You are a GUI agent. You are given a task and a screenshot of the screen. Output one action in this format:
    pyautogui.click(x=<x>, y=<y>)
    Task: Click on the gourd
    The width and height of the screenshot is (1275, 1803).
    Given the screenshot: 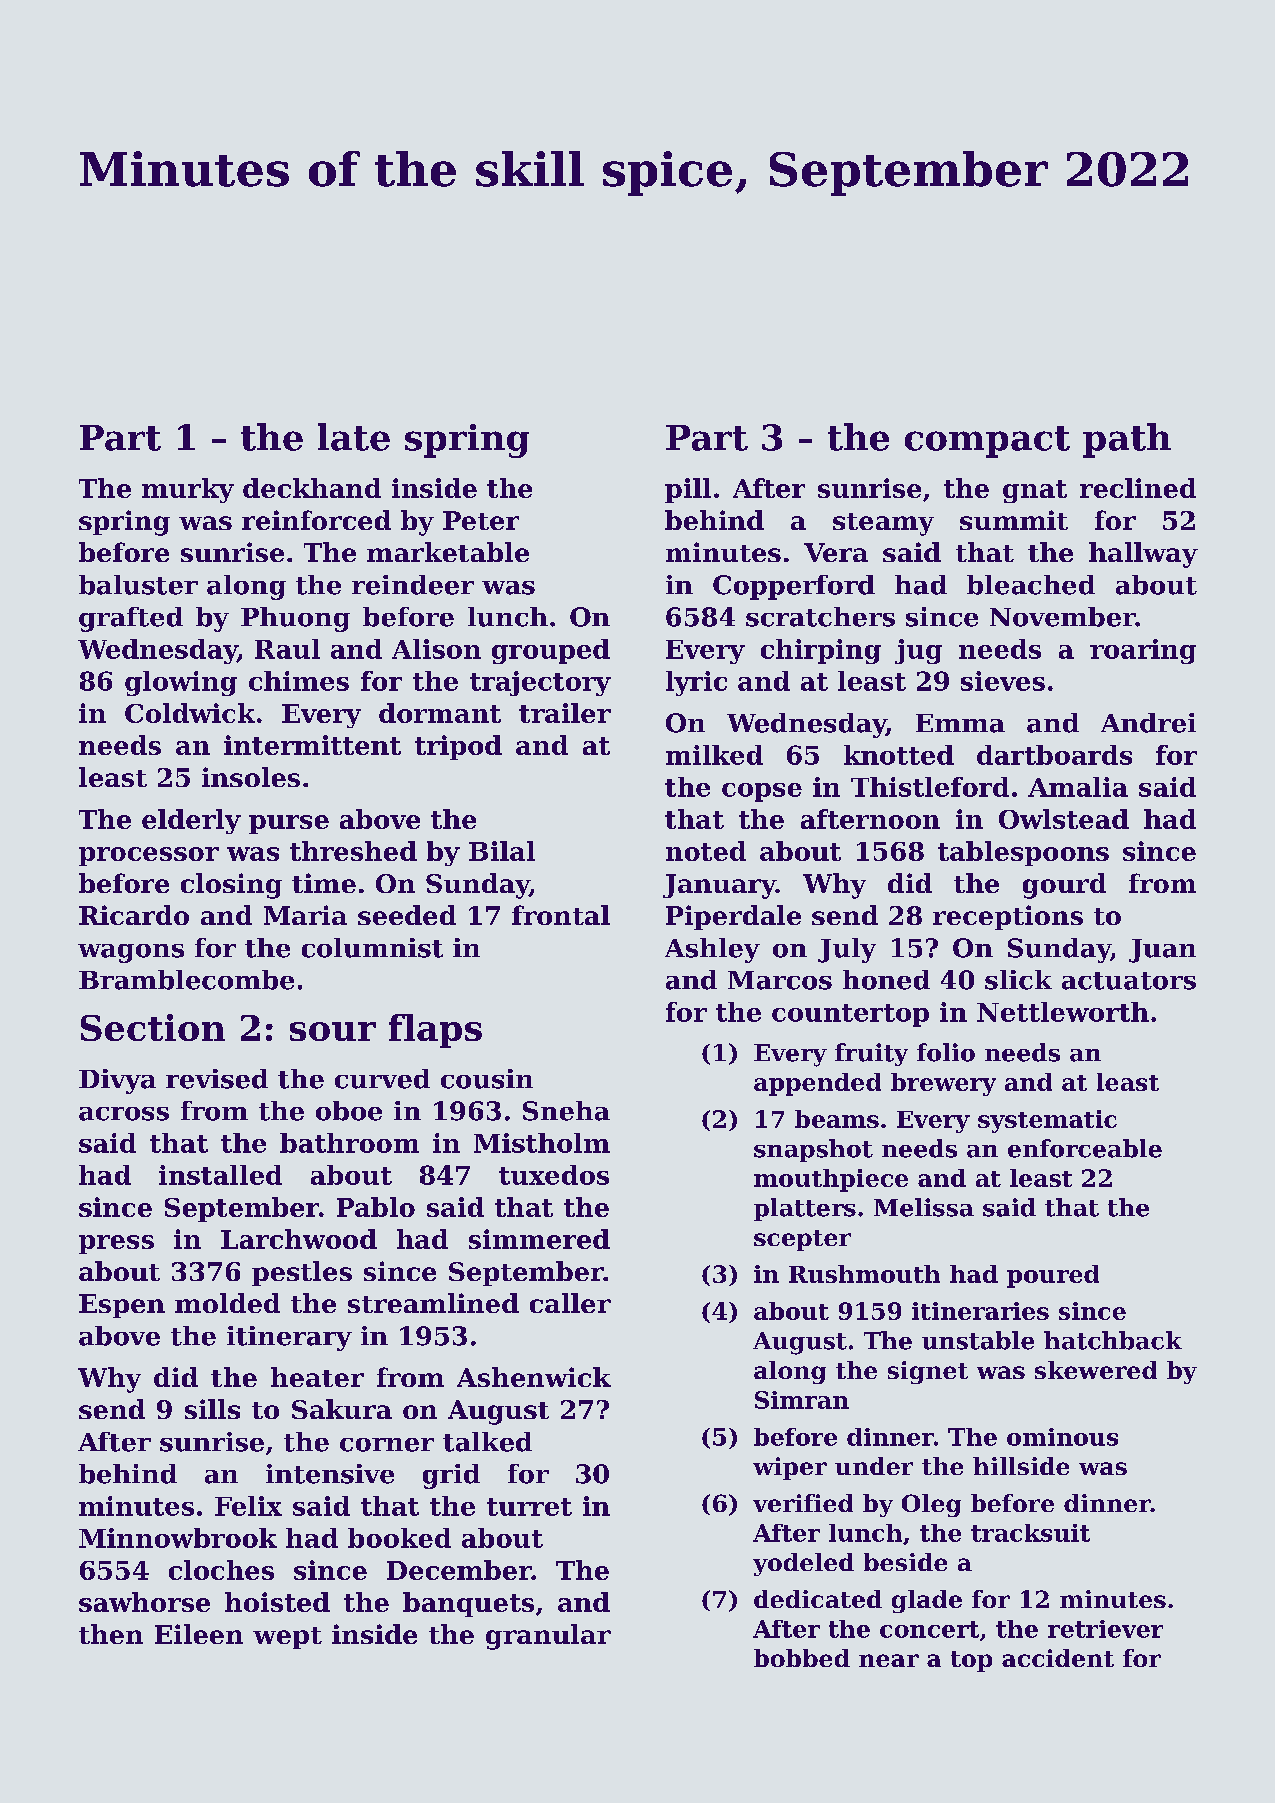 What is the action you would take?
    pyautogui.click(x=1064, y=886)
